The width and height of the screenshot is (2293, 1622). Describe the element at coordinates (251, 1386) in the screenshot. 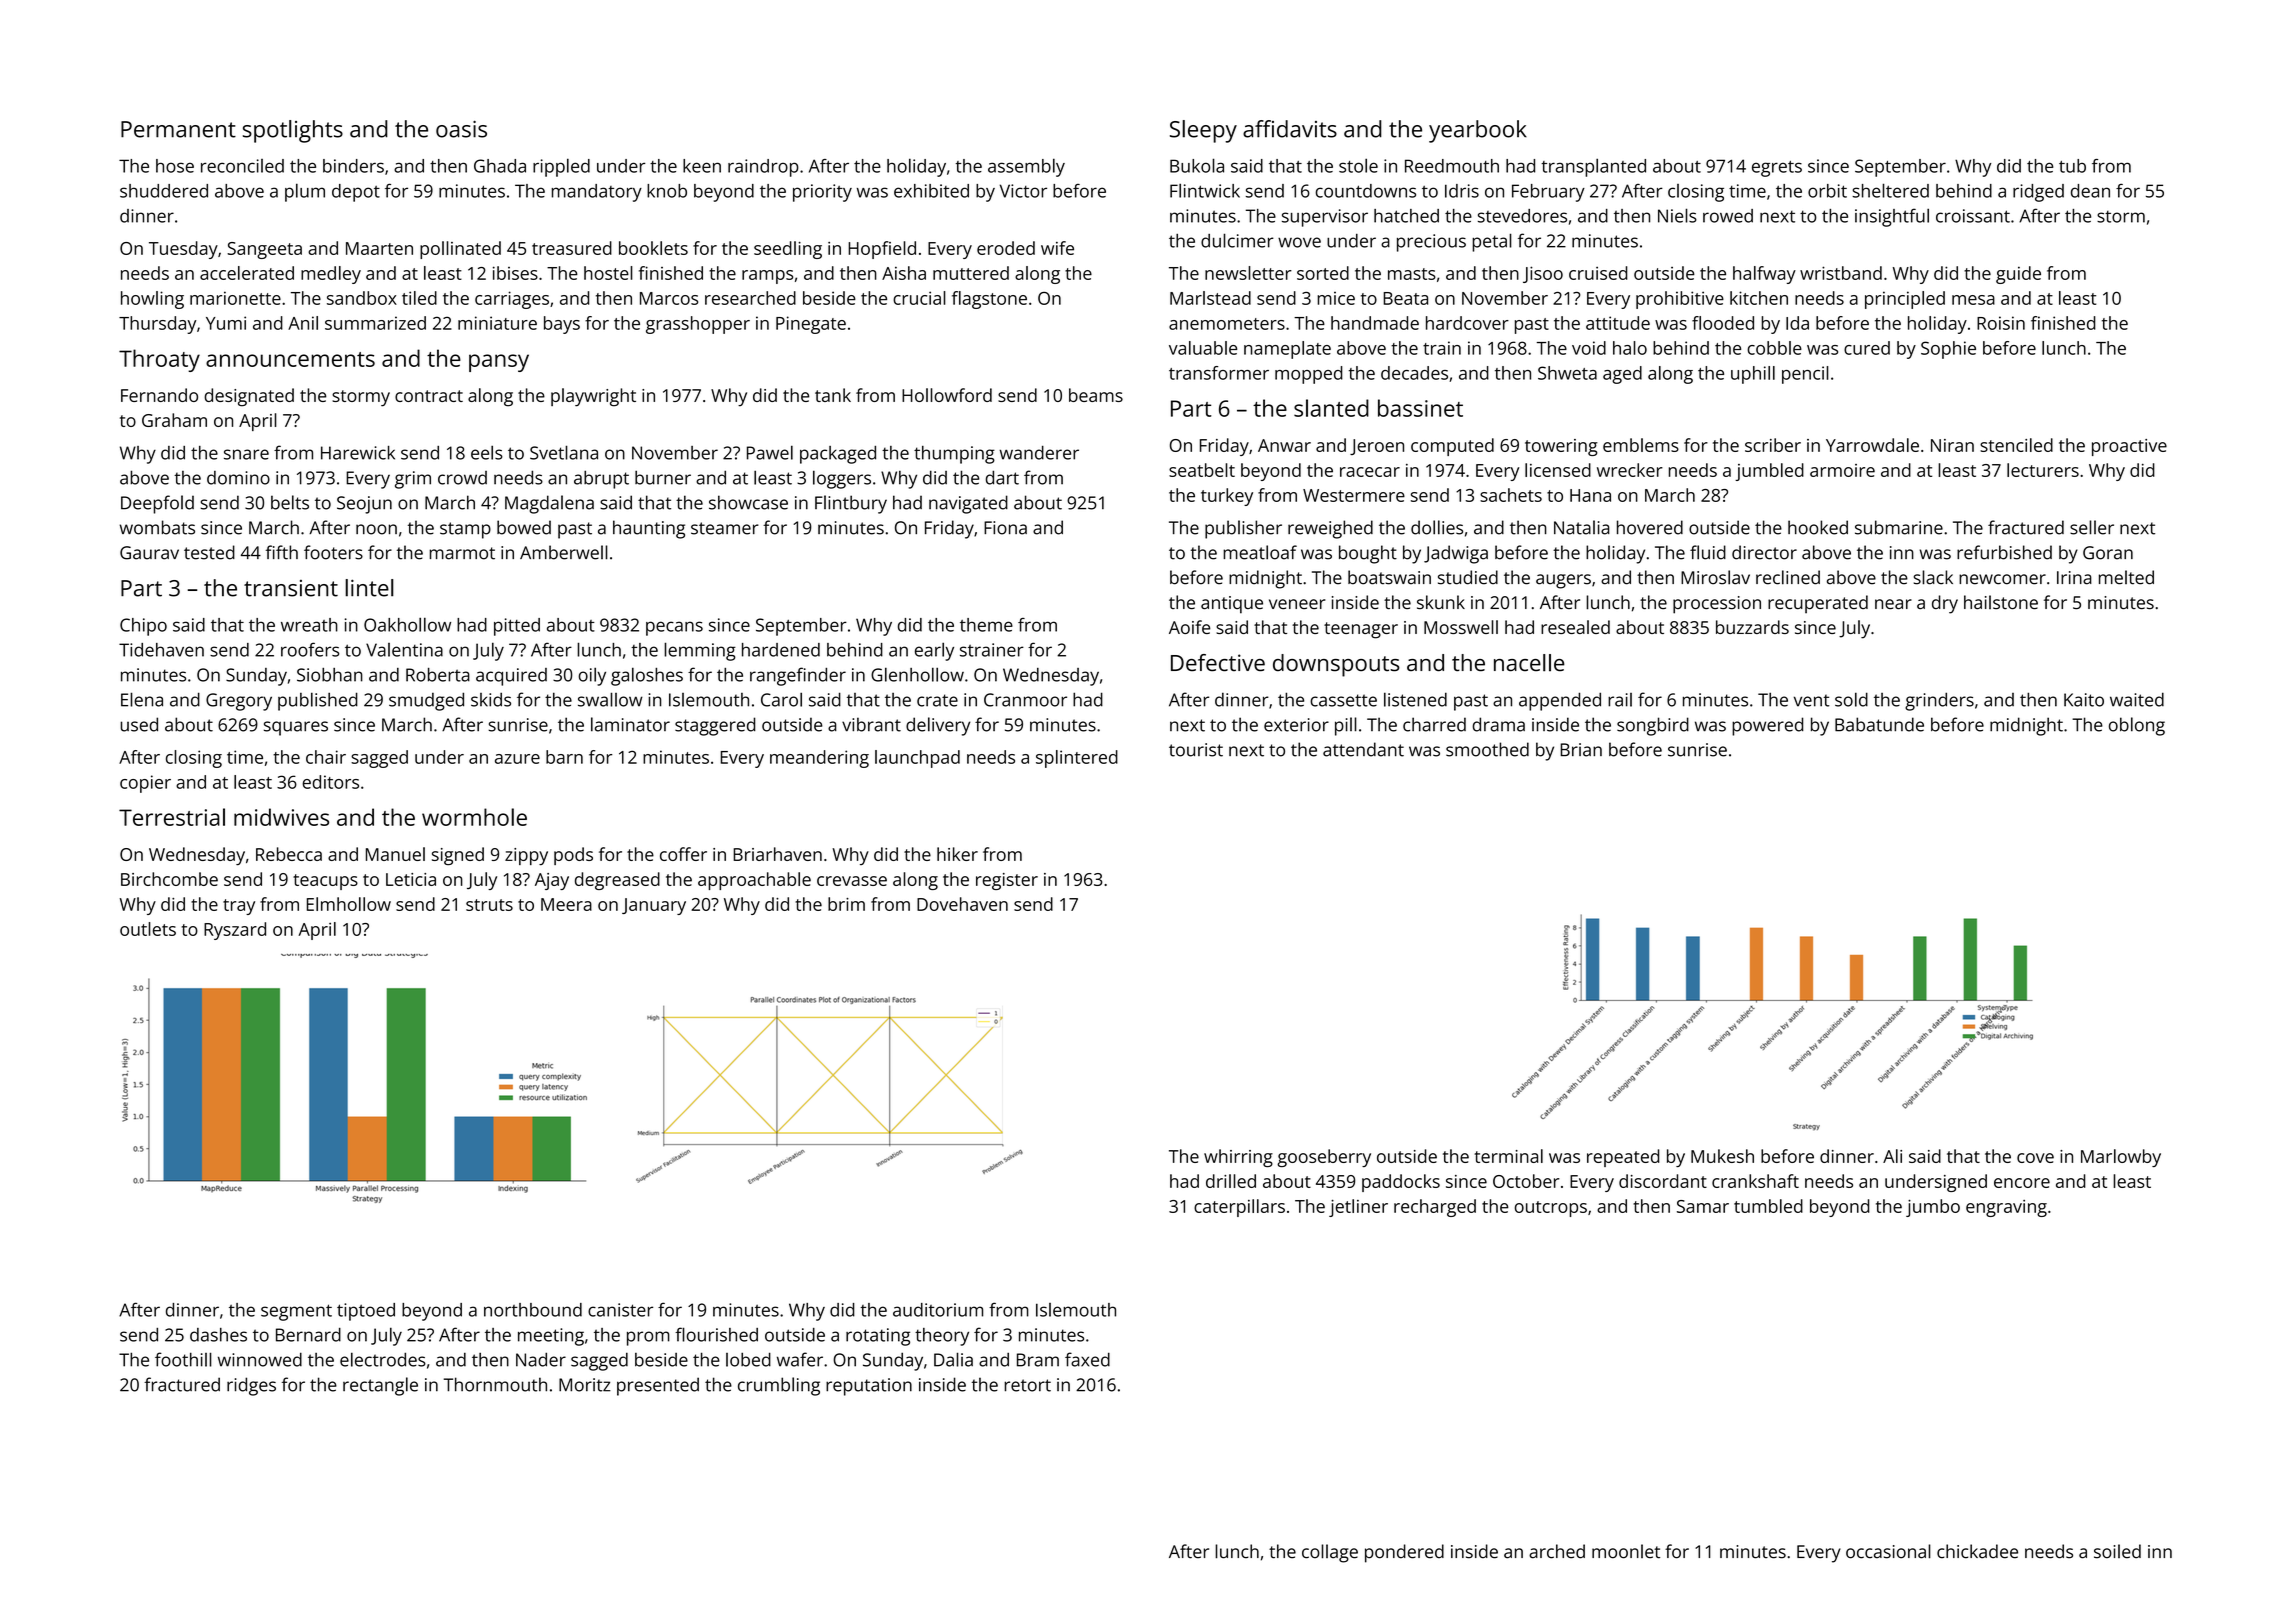

I see `ridges` at that location.
